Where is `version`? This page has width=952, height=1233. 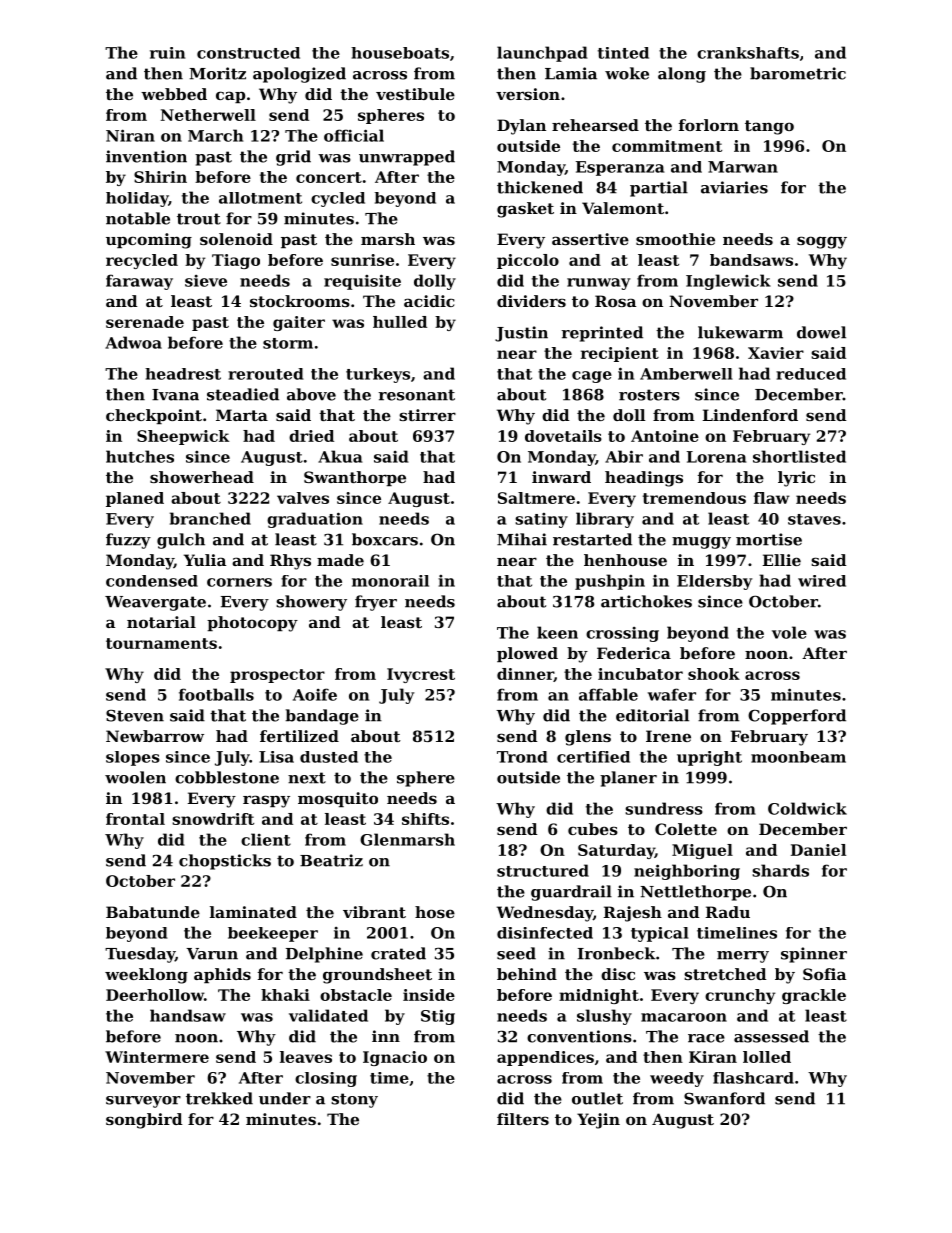
version is located at coordinates (528, 94).
